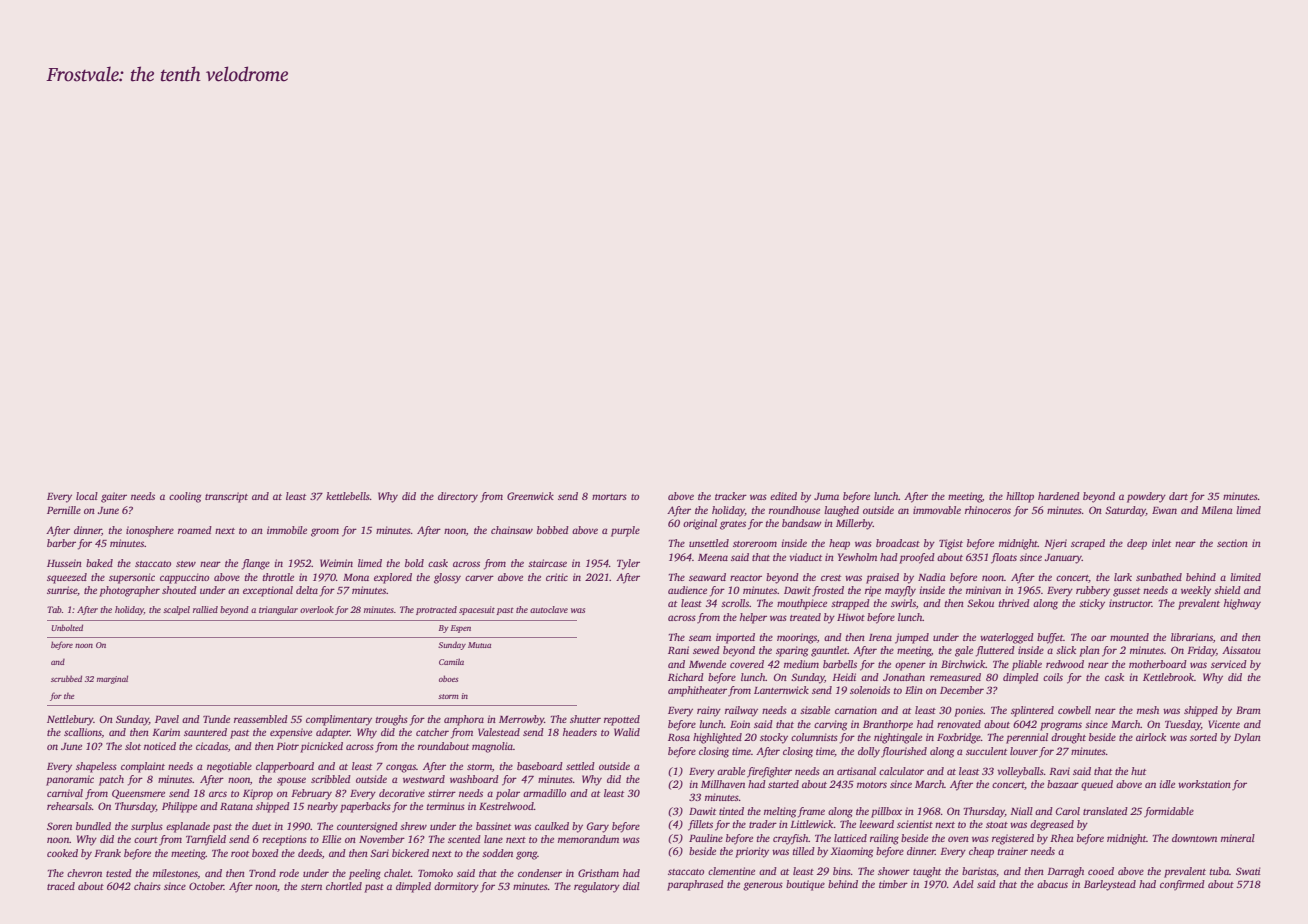 The image size is (1308, 924). I want to click on ponies, so click(968, 711).
